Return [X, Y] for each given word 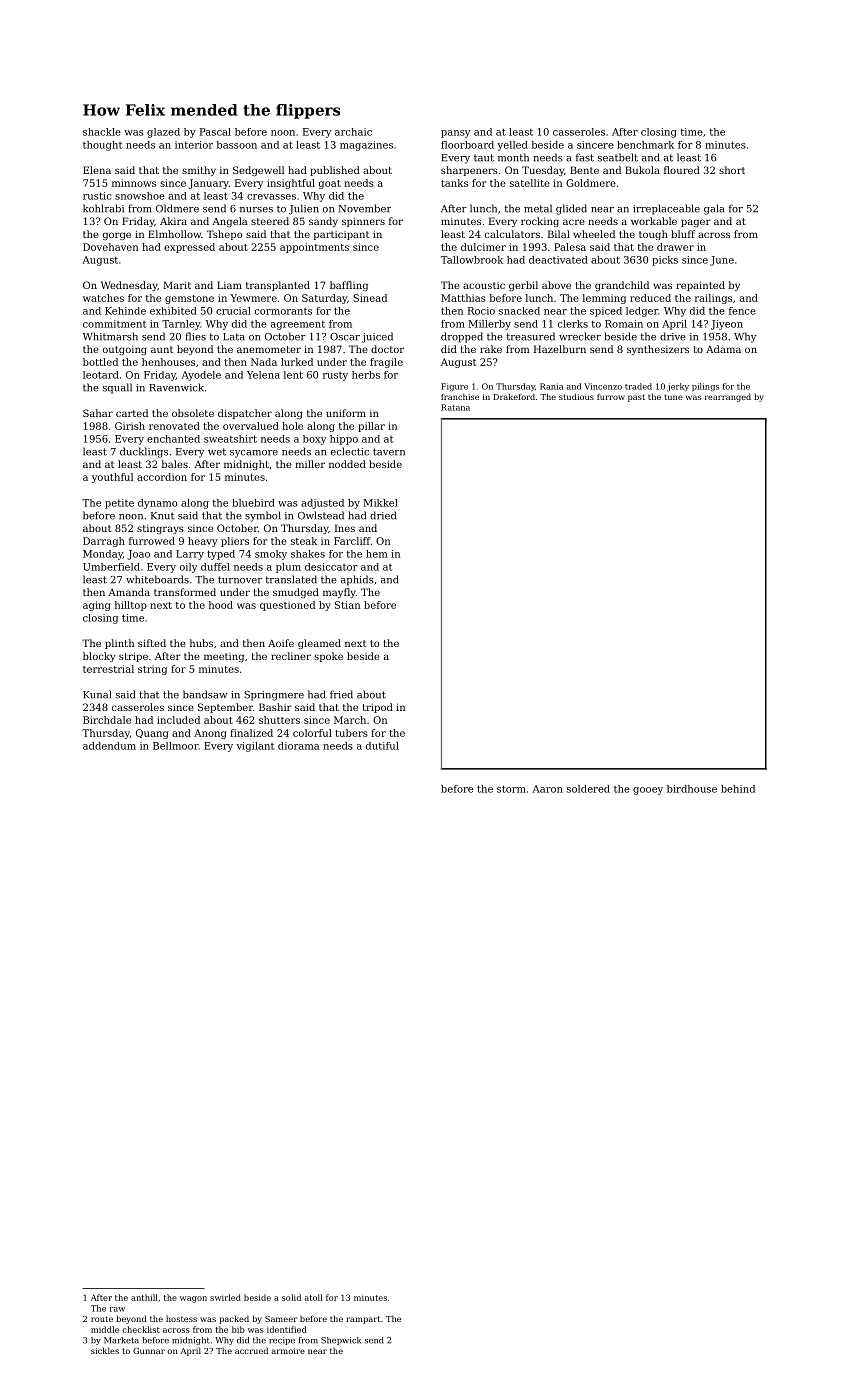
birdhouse [692, 789]
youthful [112, 478]
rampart [363, 1320]
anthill [144, 1297]
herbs [366, 375]
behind [738, 789]
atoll [313, 1297]
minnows [134, 183]
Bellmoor [175, 746]
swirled [225, 1297]
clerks [573, 324]
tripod [378, 708]
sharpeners [469, 171]
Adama [723, 349]
